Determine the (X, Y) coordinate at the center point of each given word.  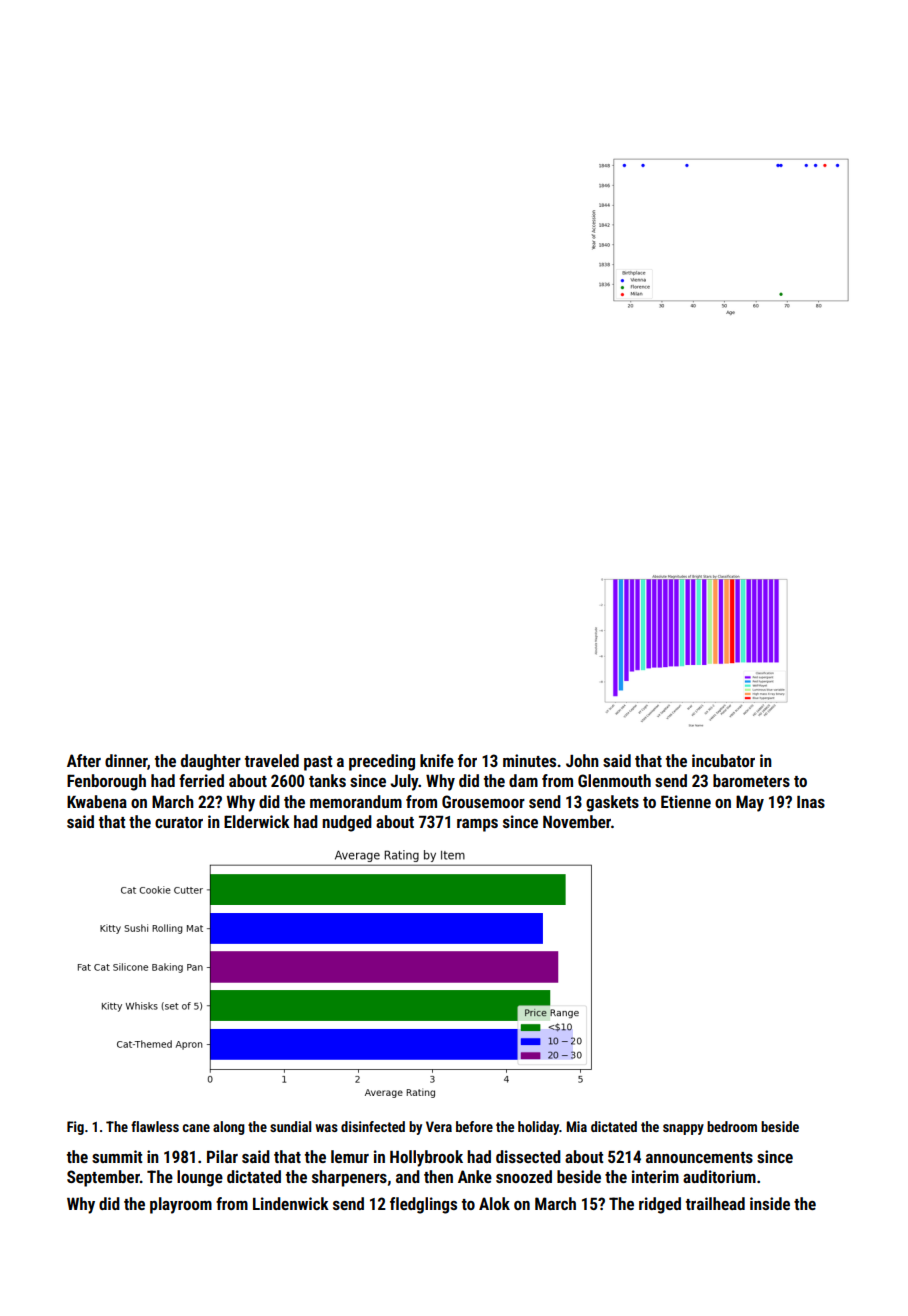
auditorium (719, 1176)
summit (117, 1156)
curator (179, 822)
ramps (477, 825)
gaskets (612, 803)
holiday (539, 1128)
